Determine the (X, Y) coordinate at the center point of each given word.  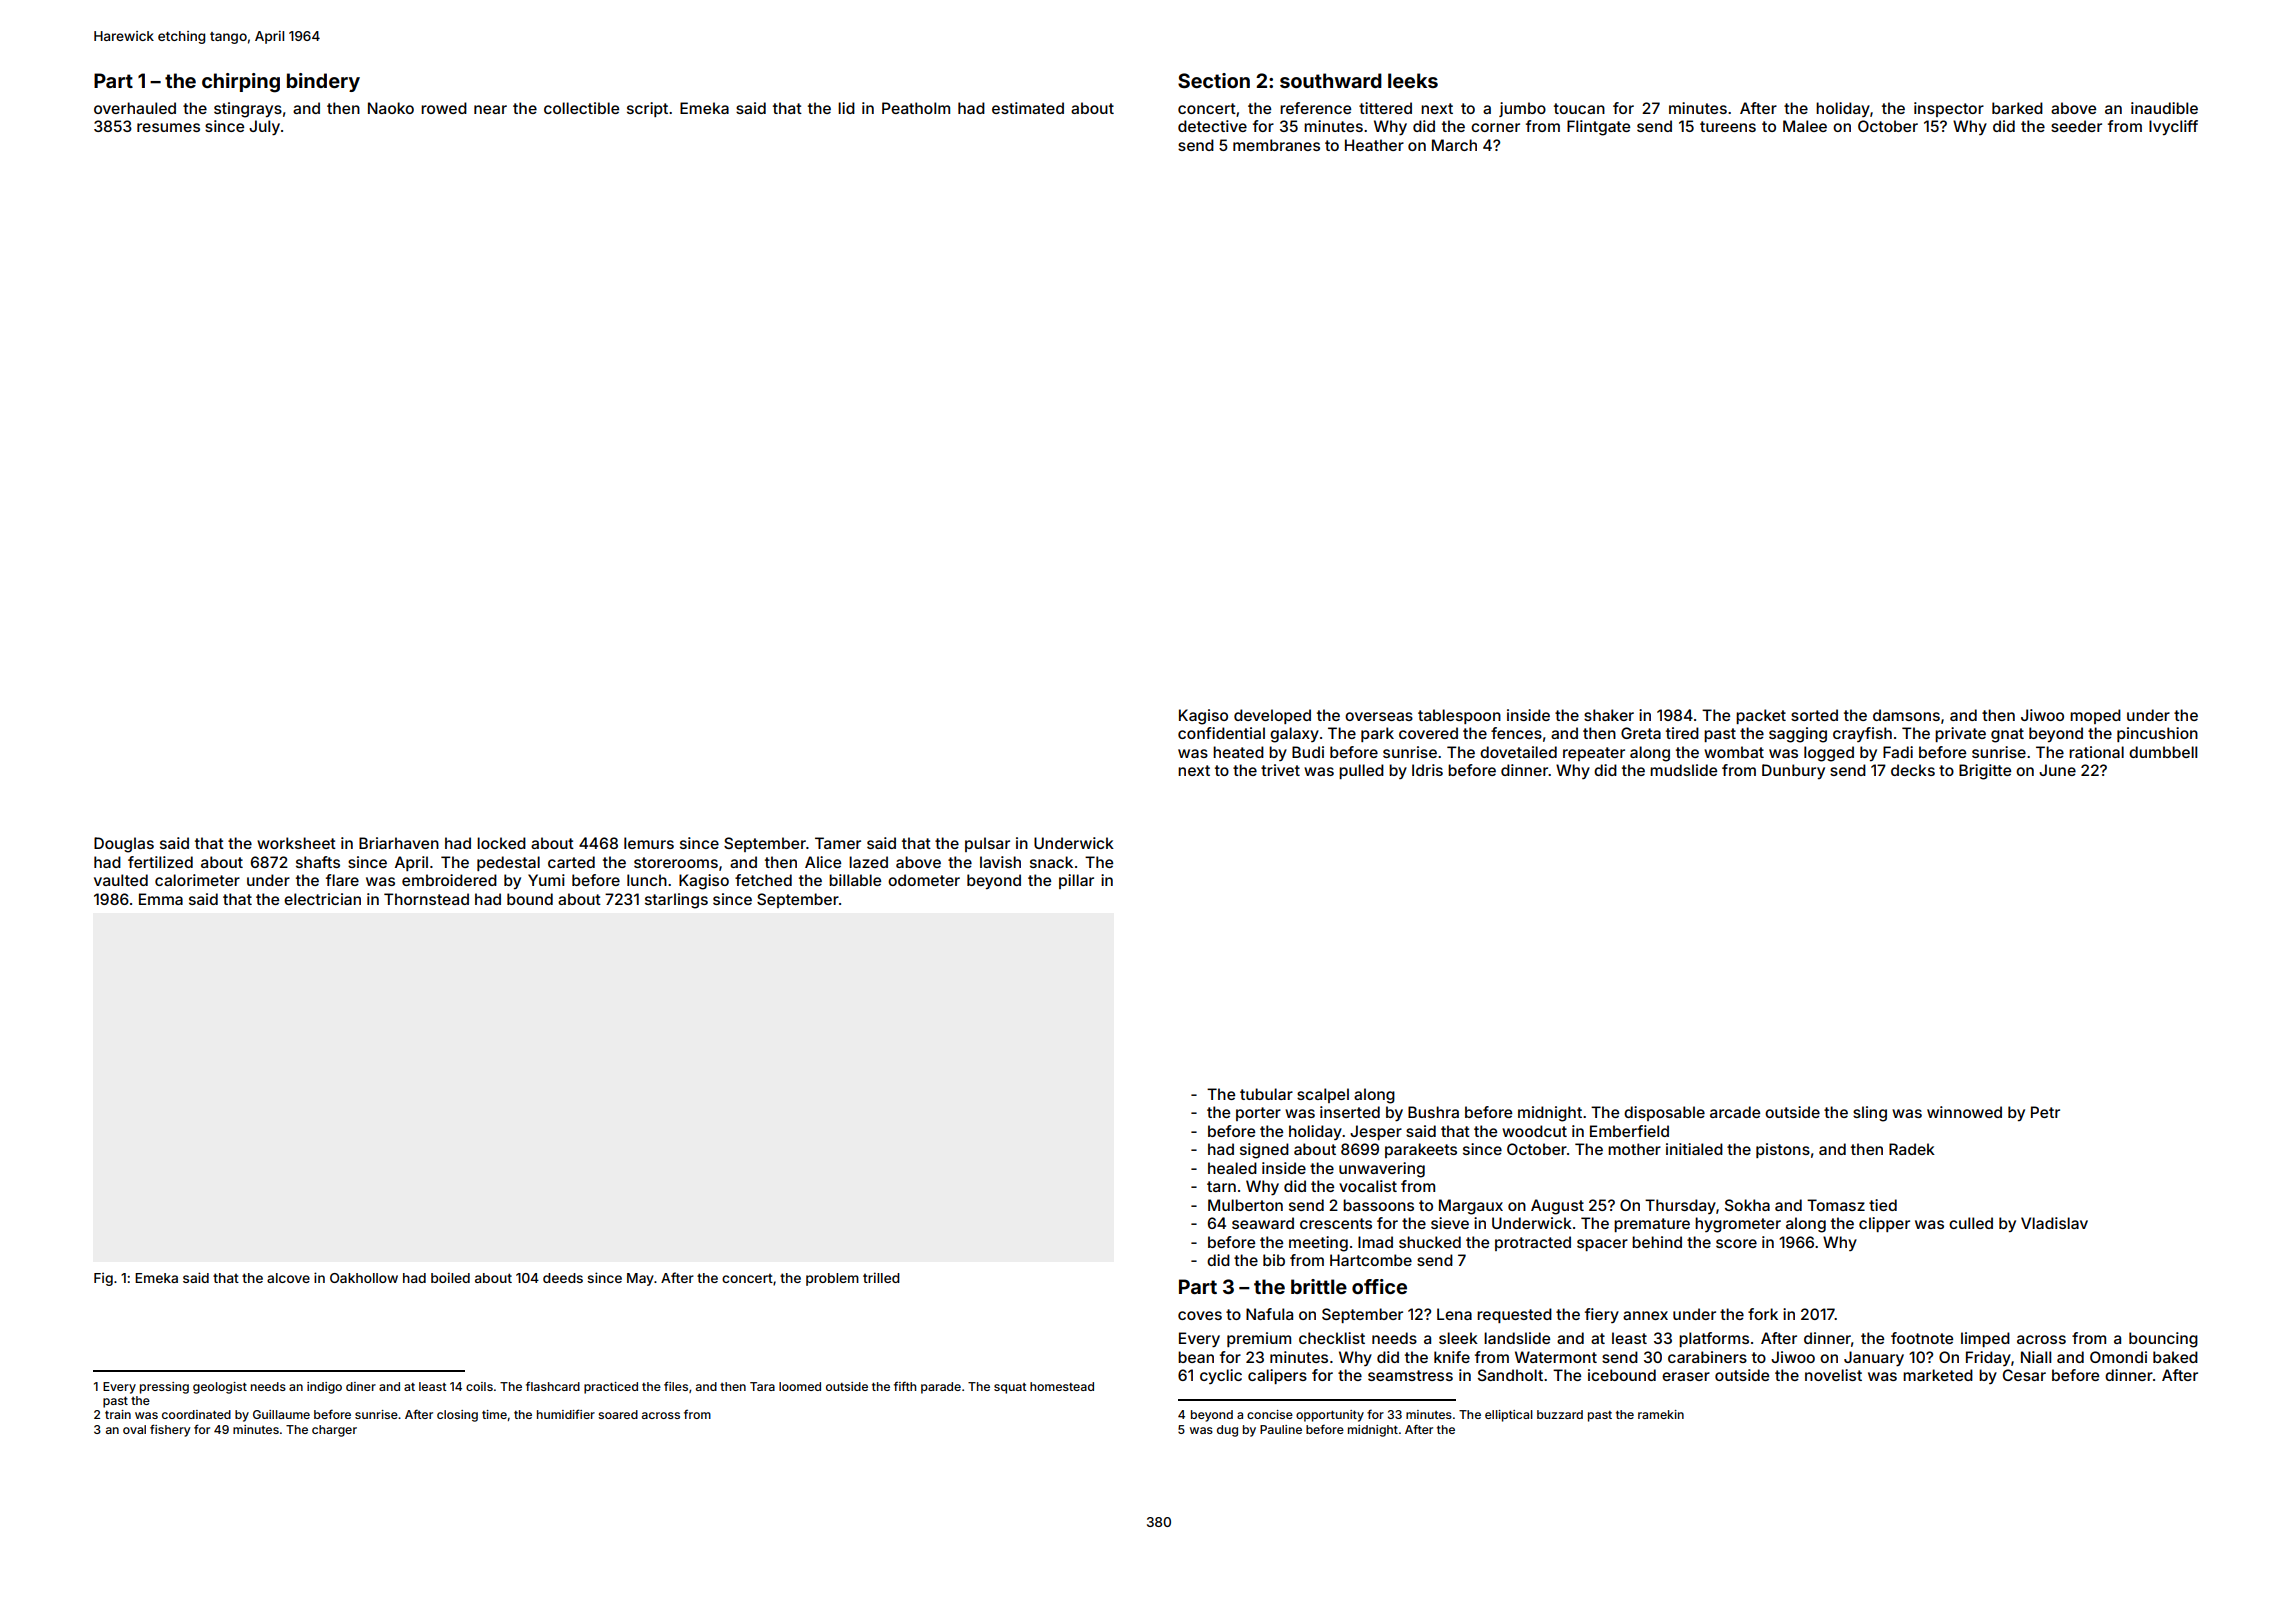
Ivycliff (2173, 127)
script (647, 109)
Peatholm (916, 108)
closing (457, 1416)
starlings (676, 901)
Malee (1805, 126)
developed (1272, 716)
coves (1200, 1315)
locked (501, 843)
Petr (2045, 1112)
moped (2095, 716)
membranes (1276, 145)
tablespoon (1459, 716)
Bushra (1433, 1112)
